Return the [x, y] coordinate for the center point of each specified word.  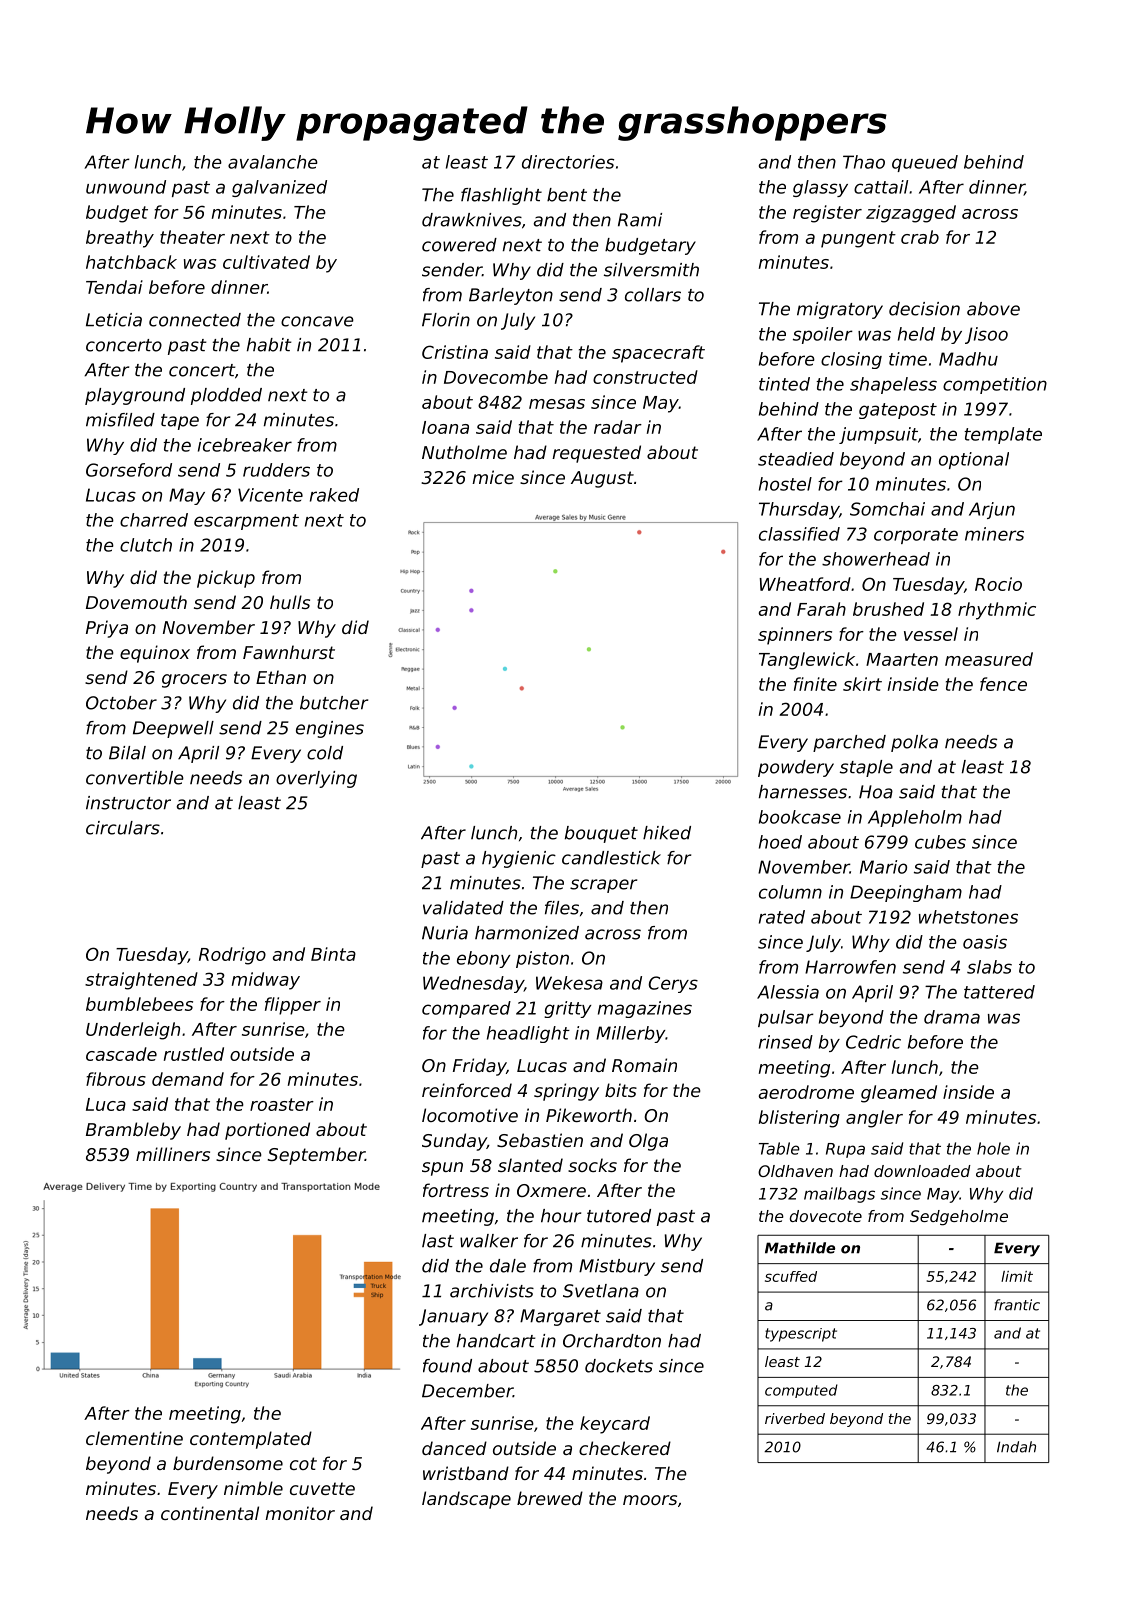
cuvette [322, 1488]
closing [851, 360]
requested [596, 454]
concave [317, 321]
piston [542, 959]
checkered [625, 1448]
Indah [1016, 1447]
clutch [146, 545]
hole [993, 1148]
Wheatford [805, 584]
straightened [141, 981]
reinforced [467, 1090]
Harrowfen [850, 967]
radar [618, 427]
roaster [282, 1104]
